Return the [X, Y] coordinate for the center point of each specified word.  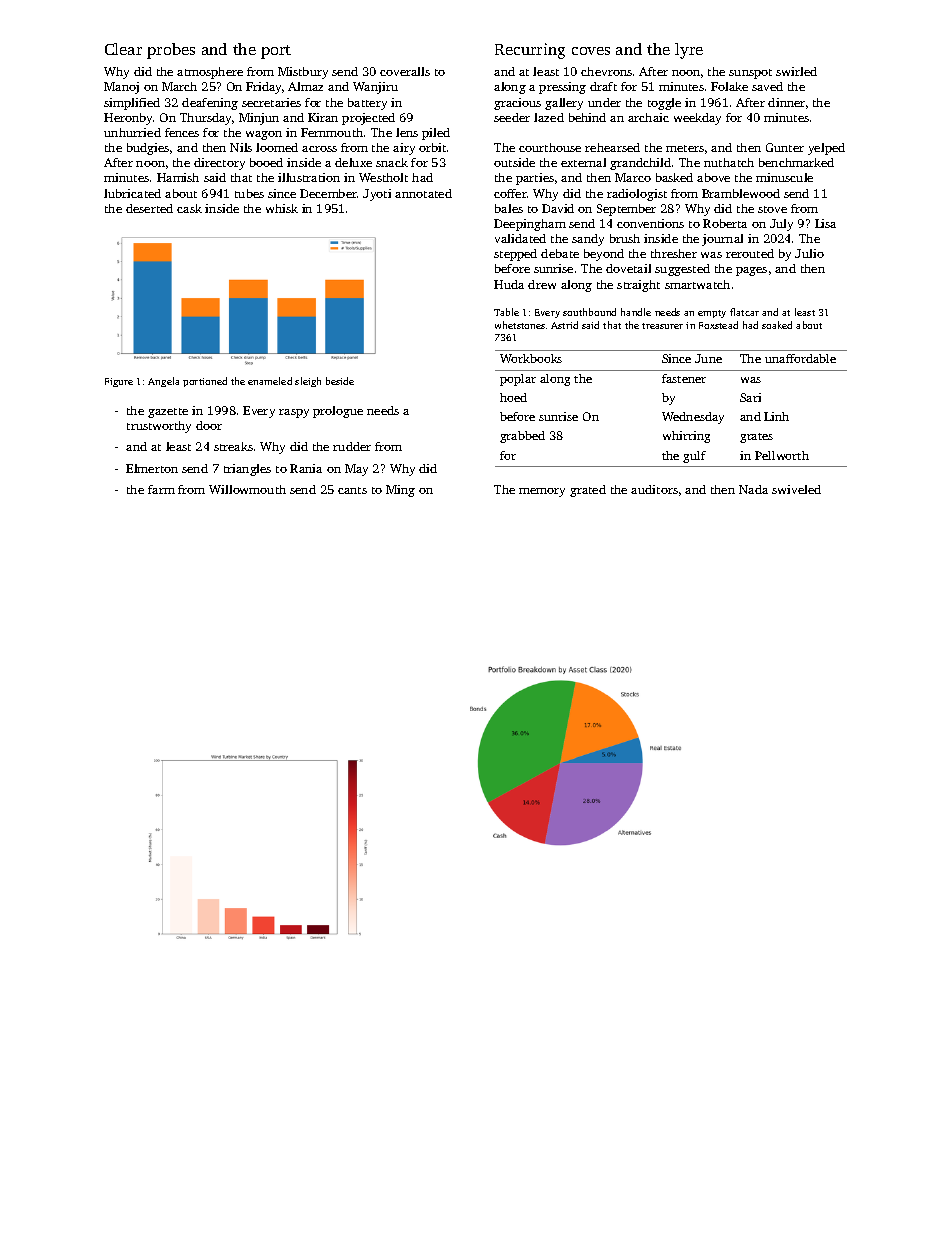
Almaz [305, 86]
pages [751, 271]
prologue [338, 412]
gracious [517, 104]
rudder [352, 446]
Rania [306, 468]
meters [685, 148]
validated [520, 238]
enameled [270, 381]
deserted [149, 208]
